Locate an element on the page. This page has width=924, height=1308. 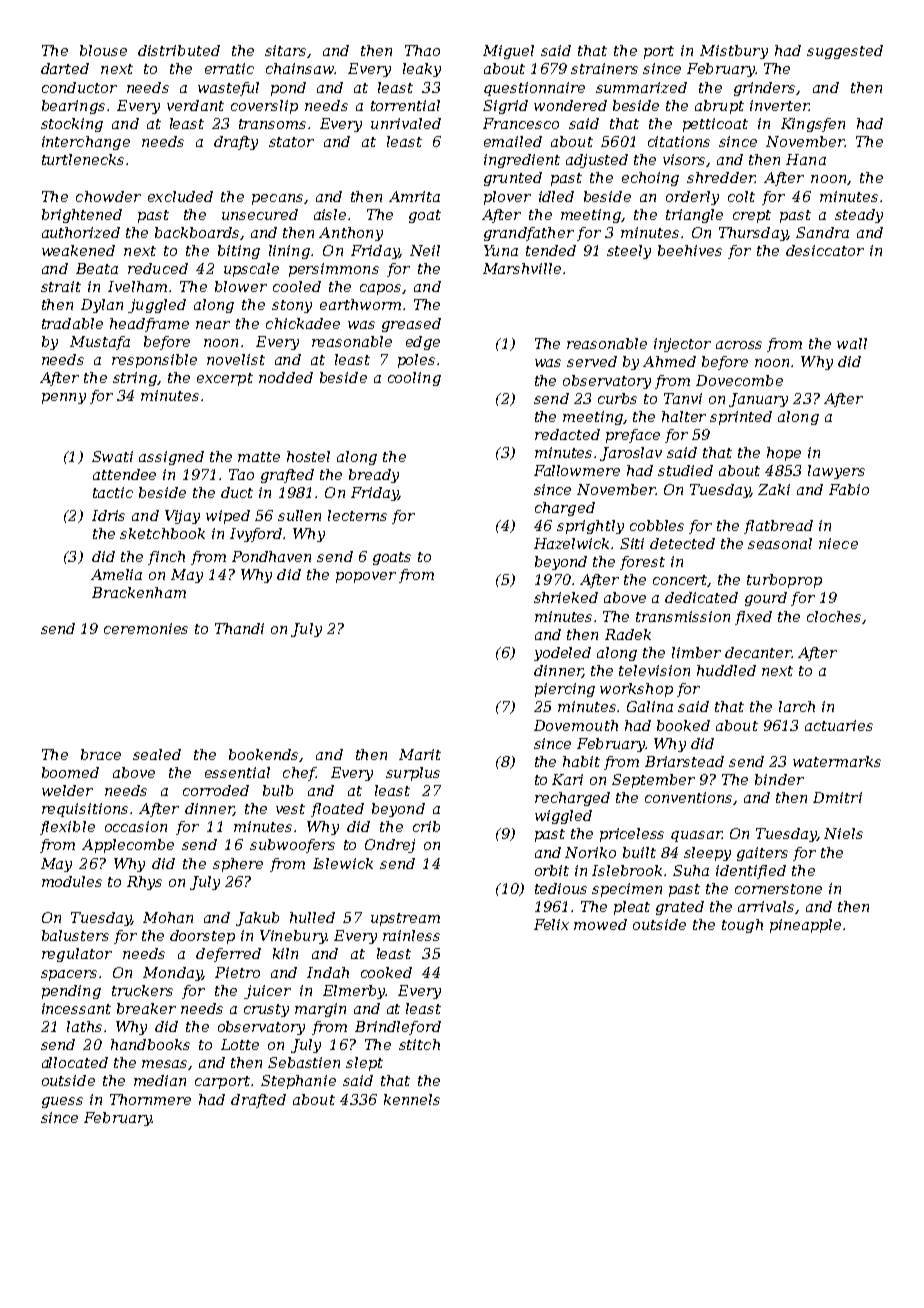
Marshville is located at coordinates (522, 268).
